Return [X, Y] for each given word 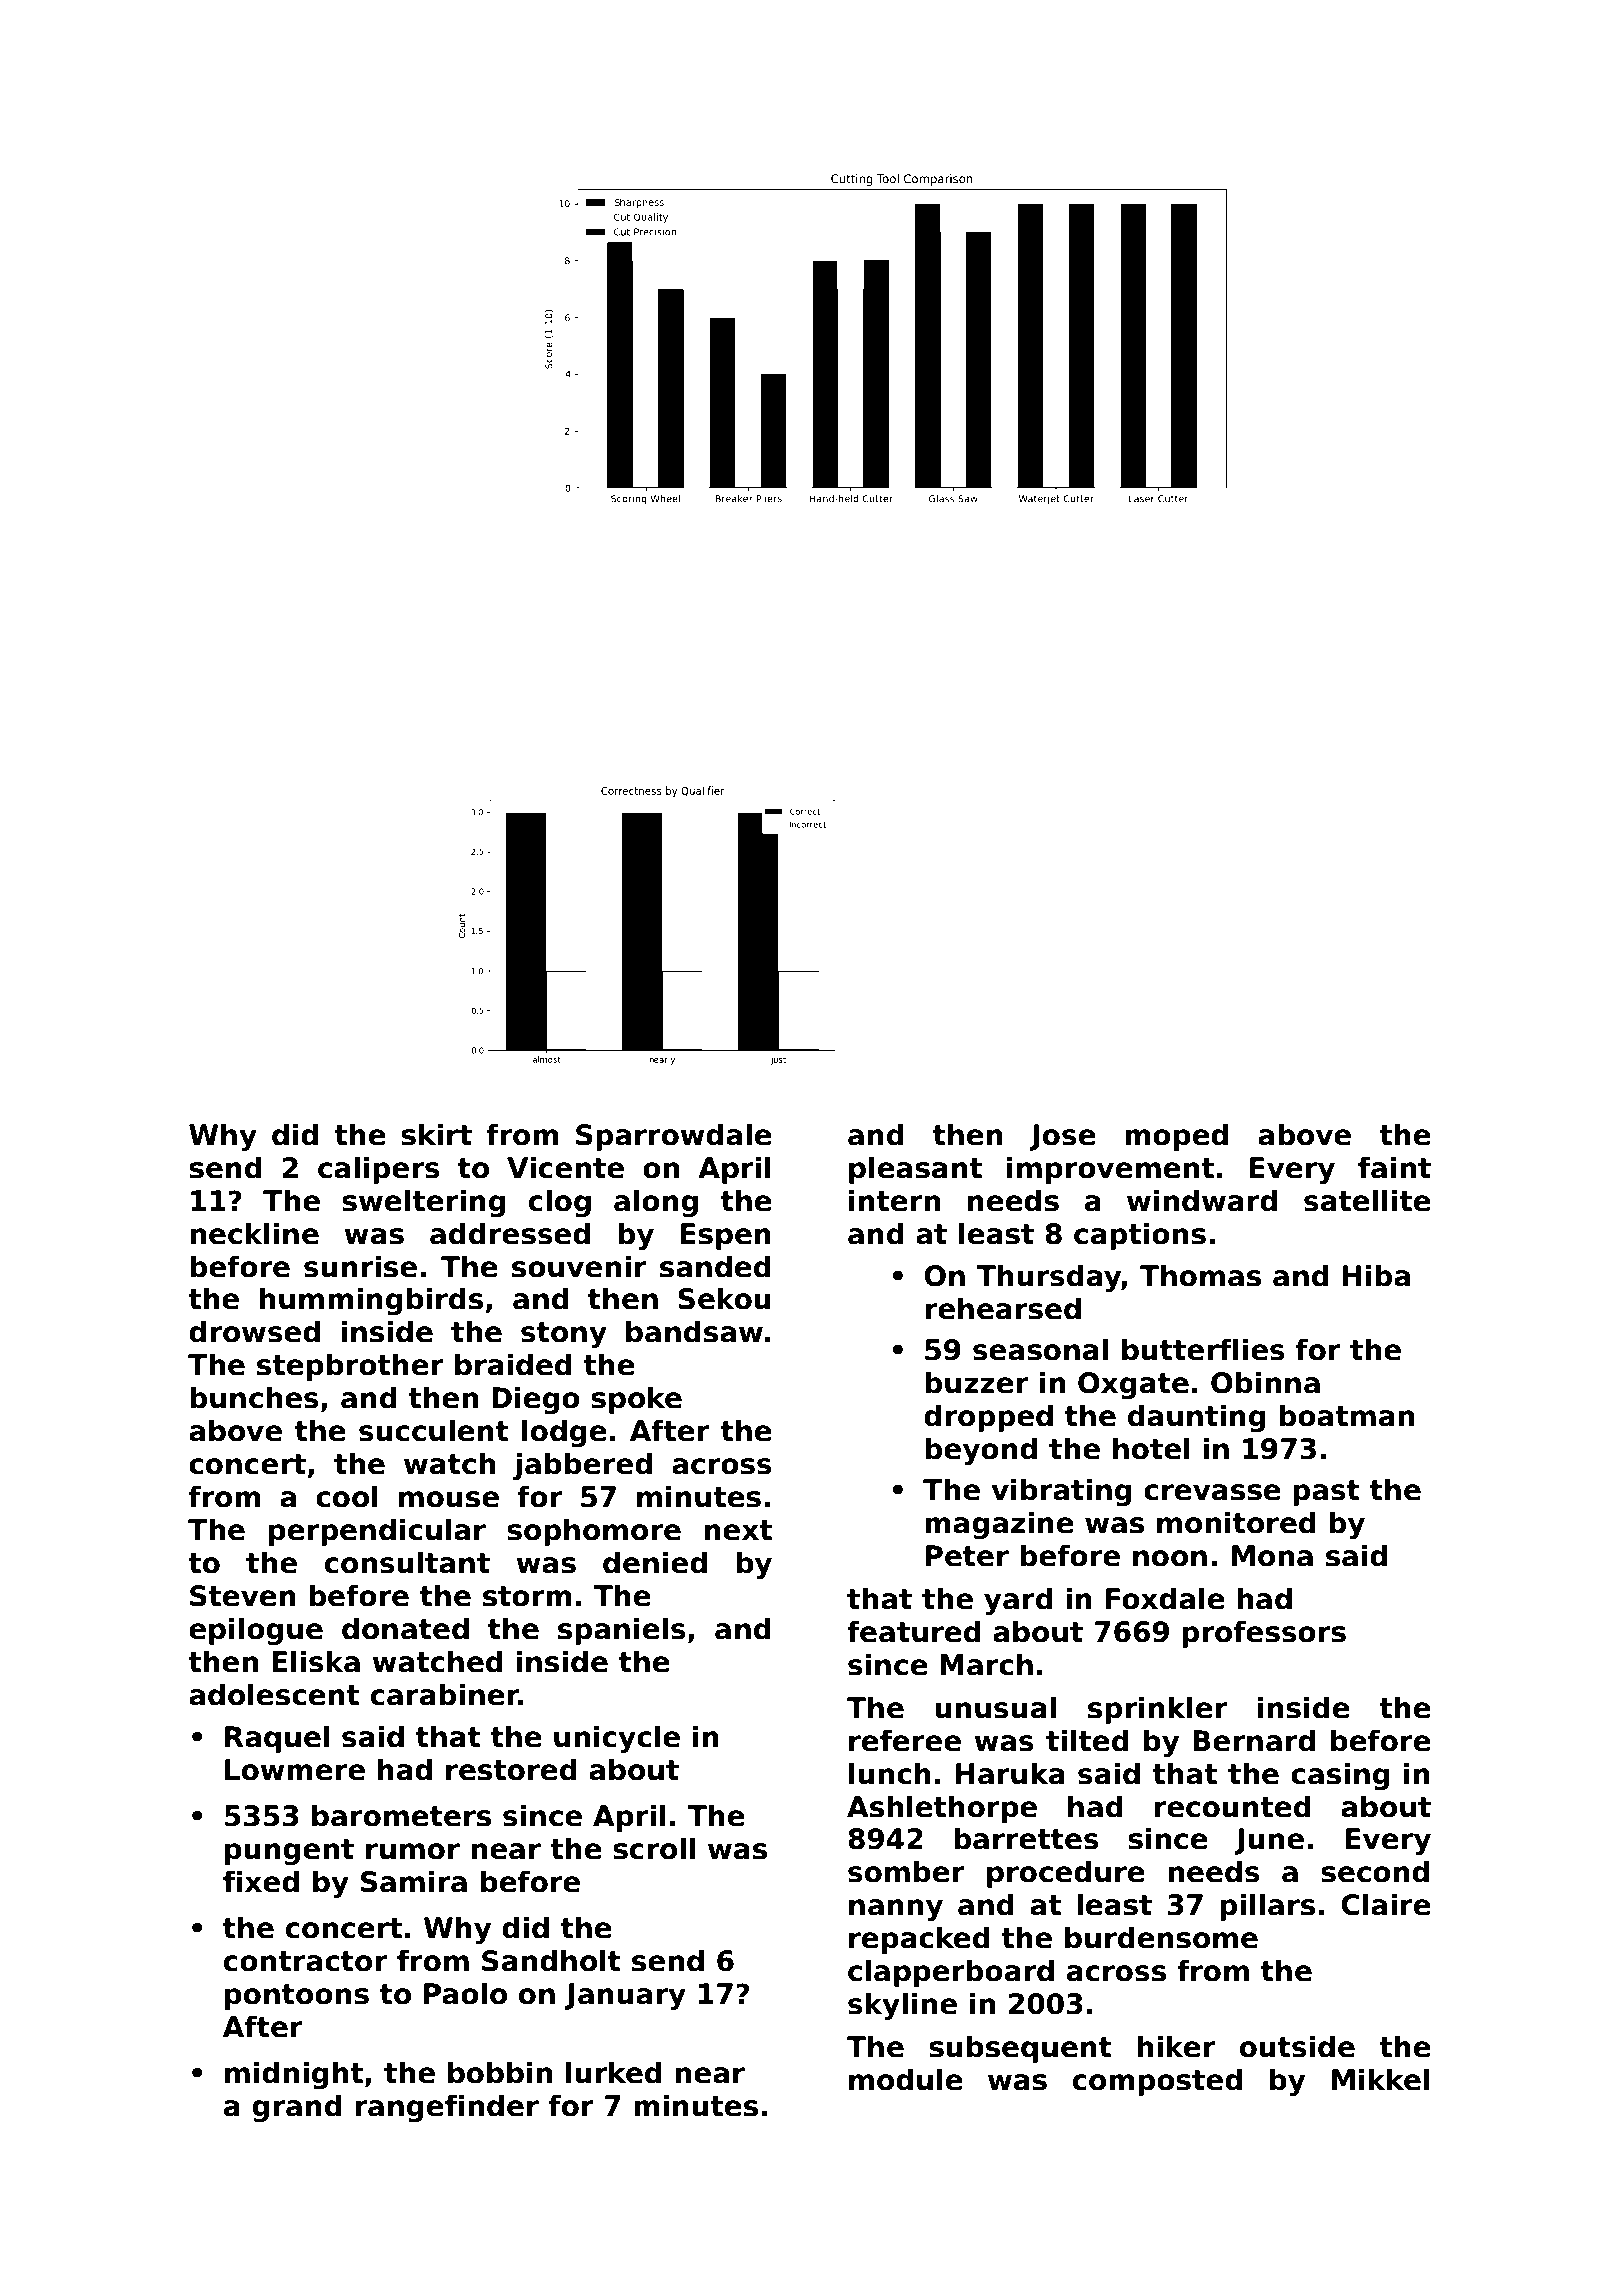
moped [1176, 1137]
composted [1157, 2082]
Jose [1062, 1137]
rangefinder [447, 2108]
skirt [436, 1134]
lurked [614, 2072]
